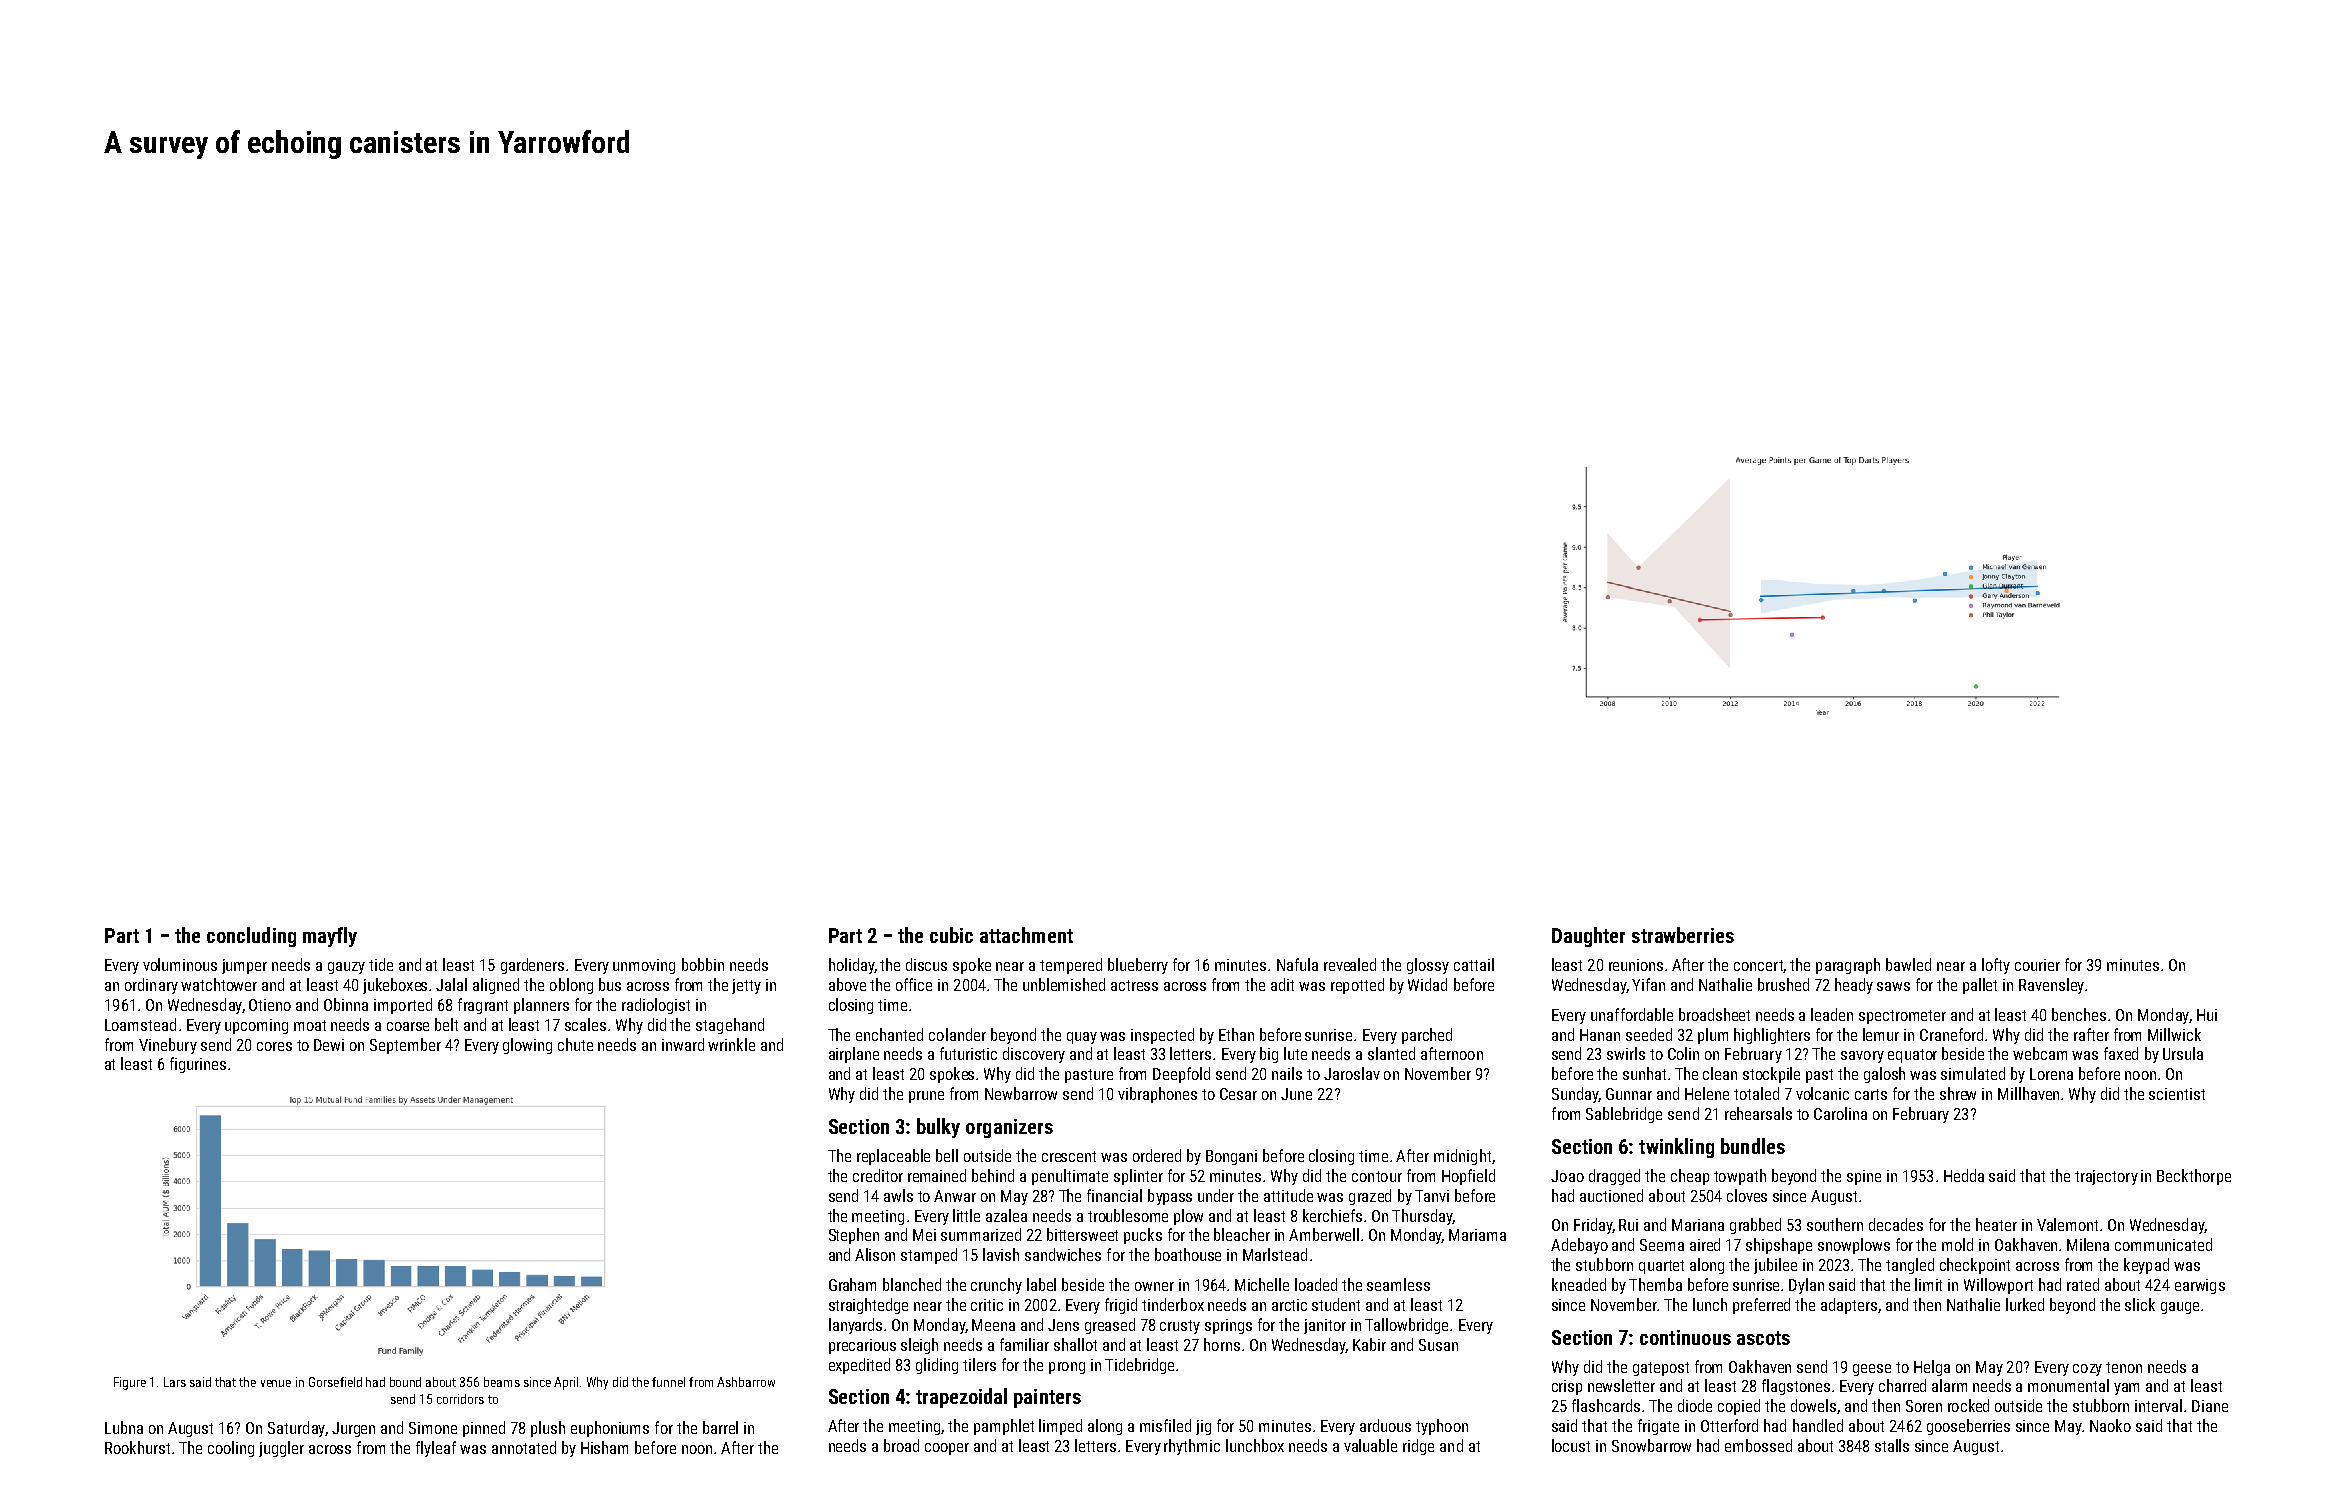 The height and width of the screenshot is (1512, 2336). What do you see at coordinates (855, 1326) in the screenshot?
I see `lanyards` at bounding box center [855, 1326].
